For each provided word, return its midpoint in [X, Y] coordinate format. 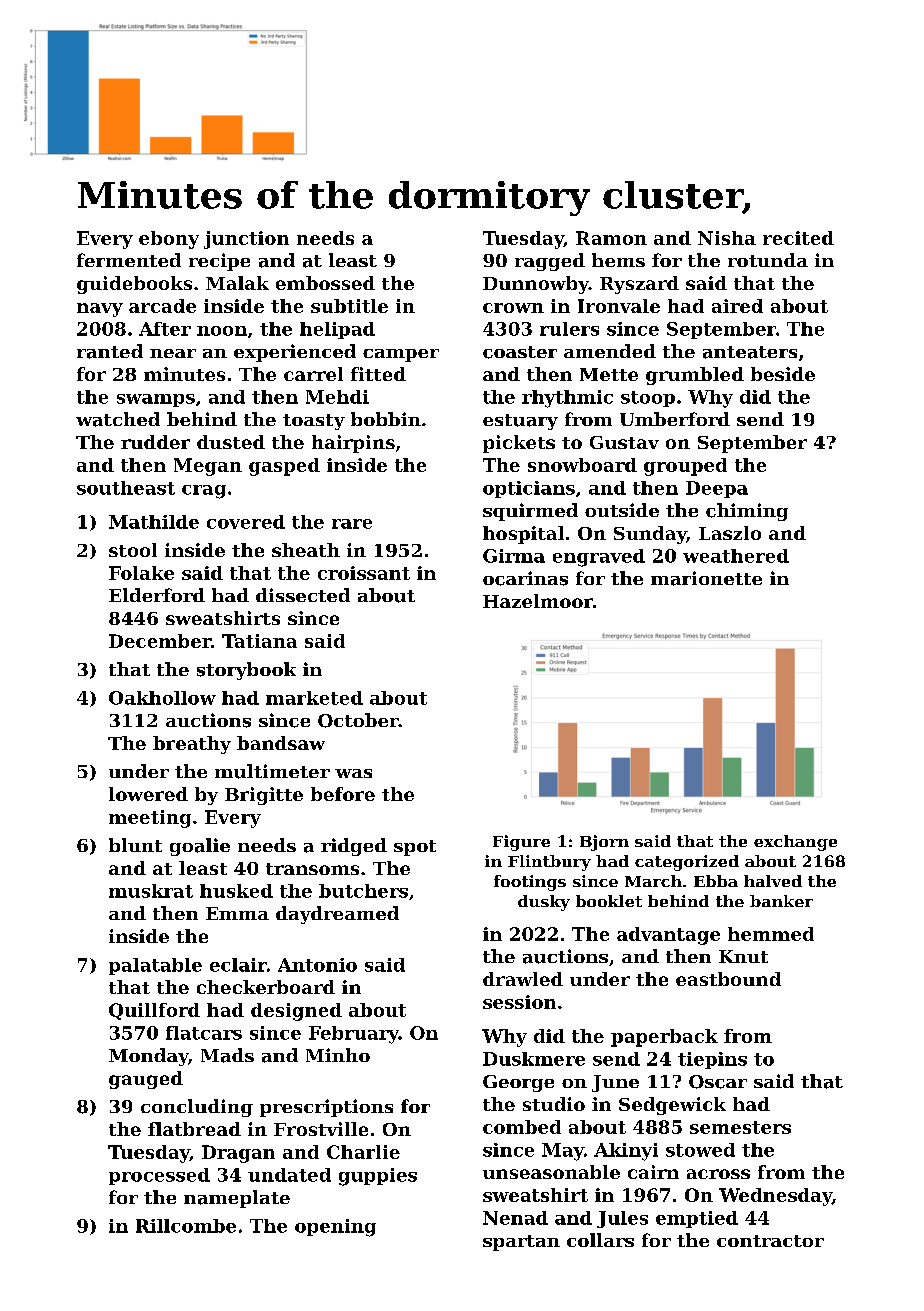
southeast [126, 488]
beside [783, 374]
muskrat [151, 891]
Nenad [515, 1218]
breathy [192, 745]
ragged [550, 262]
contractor [770, 1241]
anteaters [750, 352]
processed [159, 1176]
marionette [706, 578]
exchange [795, 843]
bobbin [386, 419]
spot [415, 848]
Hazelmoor [538, 601]
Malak [237, 283]
